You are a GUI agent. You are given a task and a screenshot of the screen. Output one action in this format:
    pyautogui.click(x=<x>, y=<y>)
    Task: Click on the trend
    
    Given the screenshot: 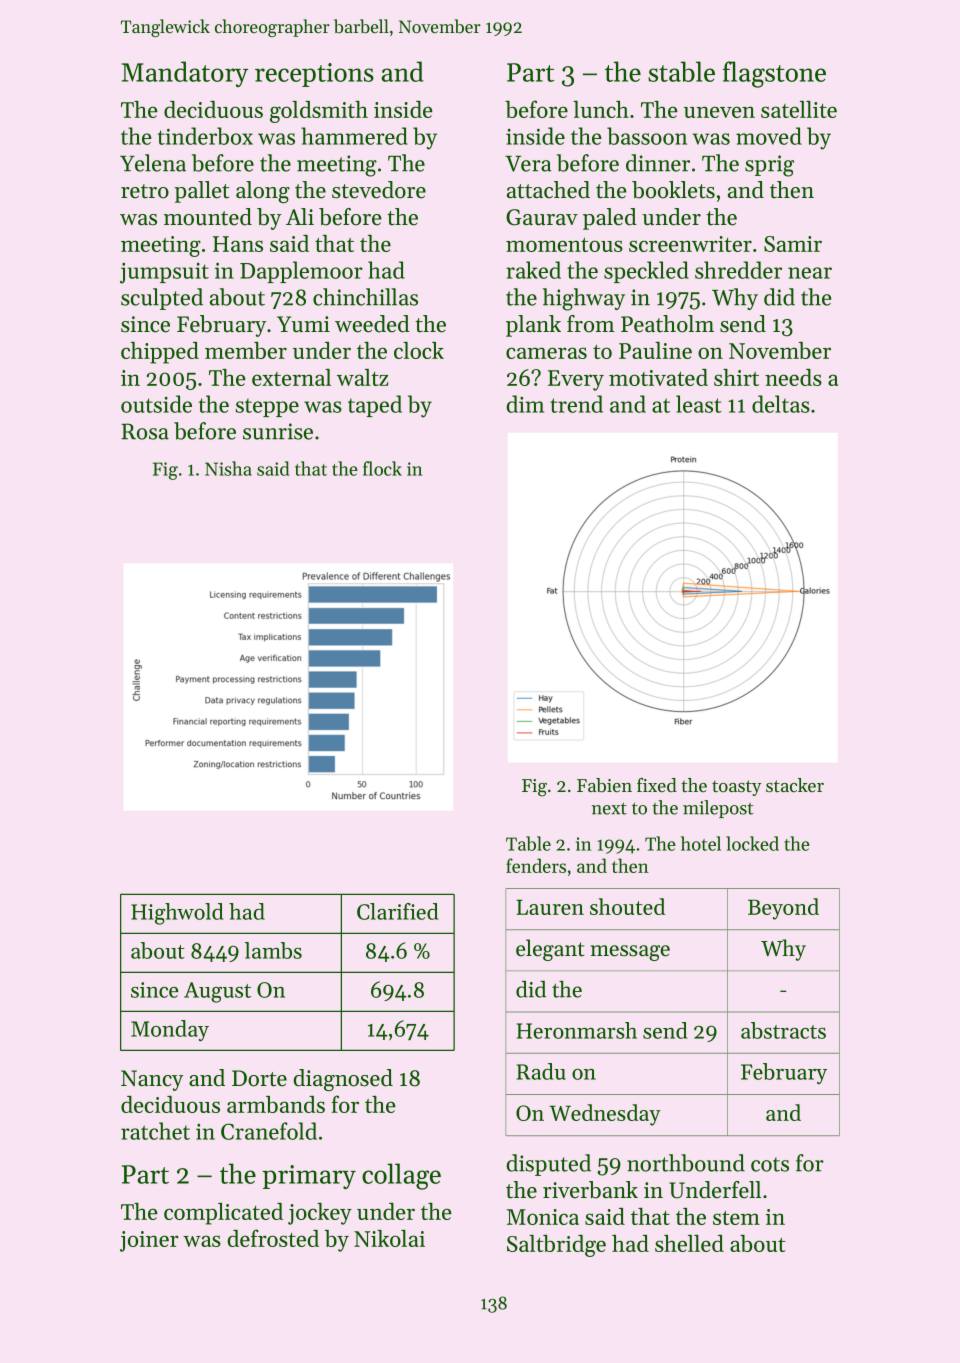 What is the action you would take?
    pyautogui.click(x=576, y=404)
